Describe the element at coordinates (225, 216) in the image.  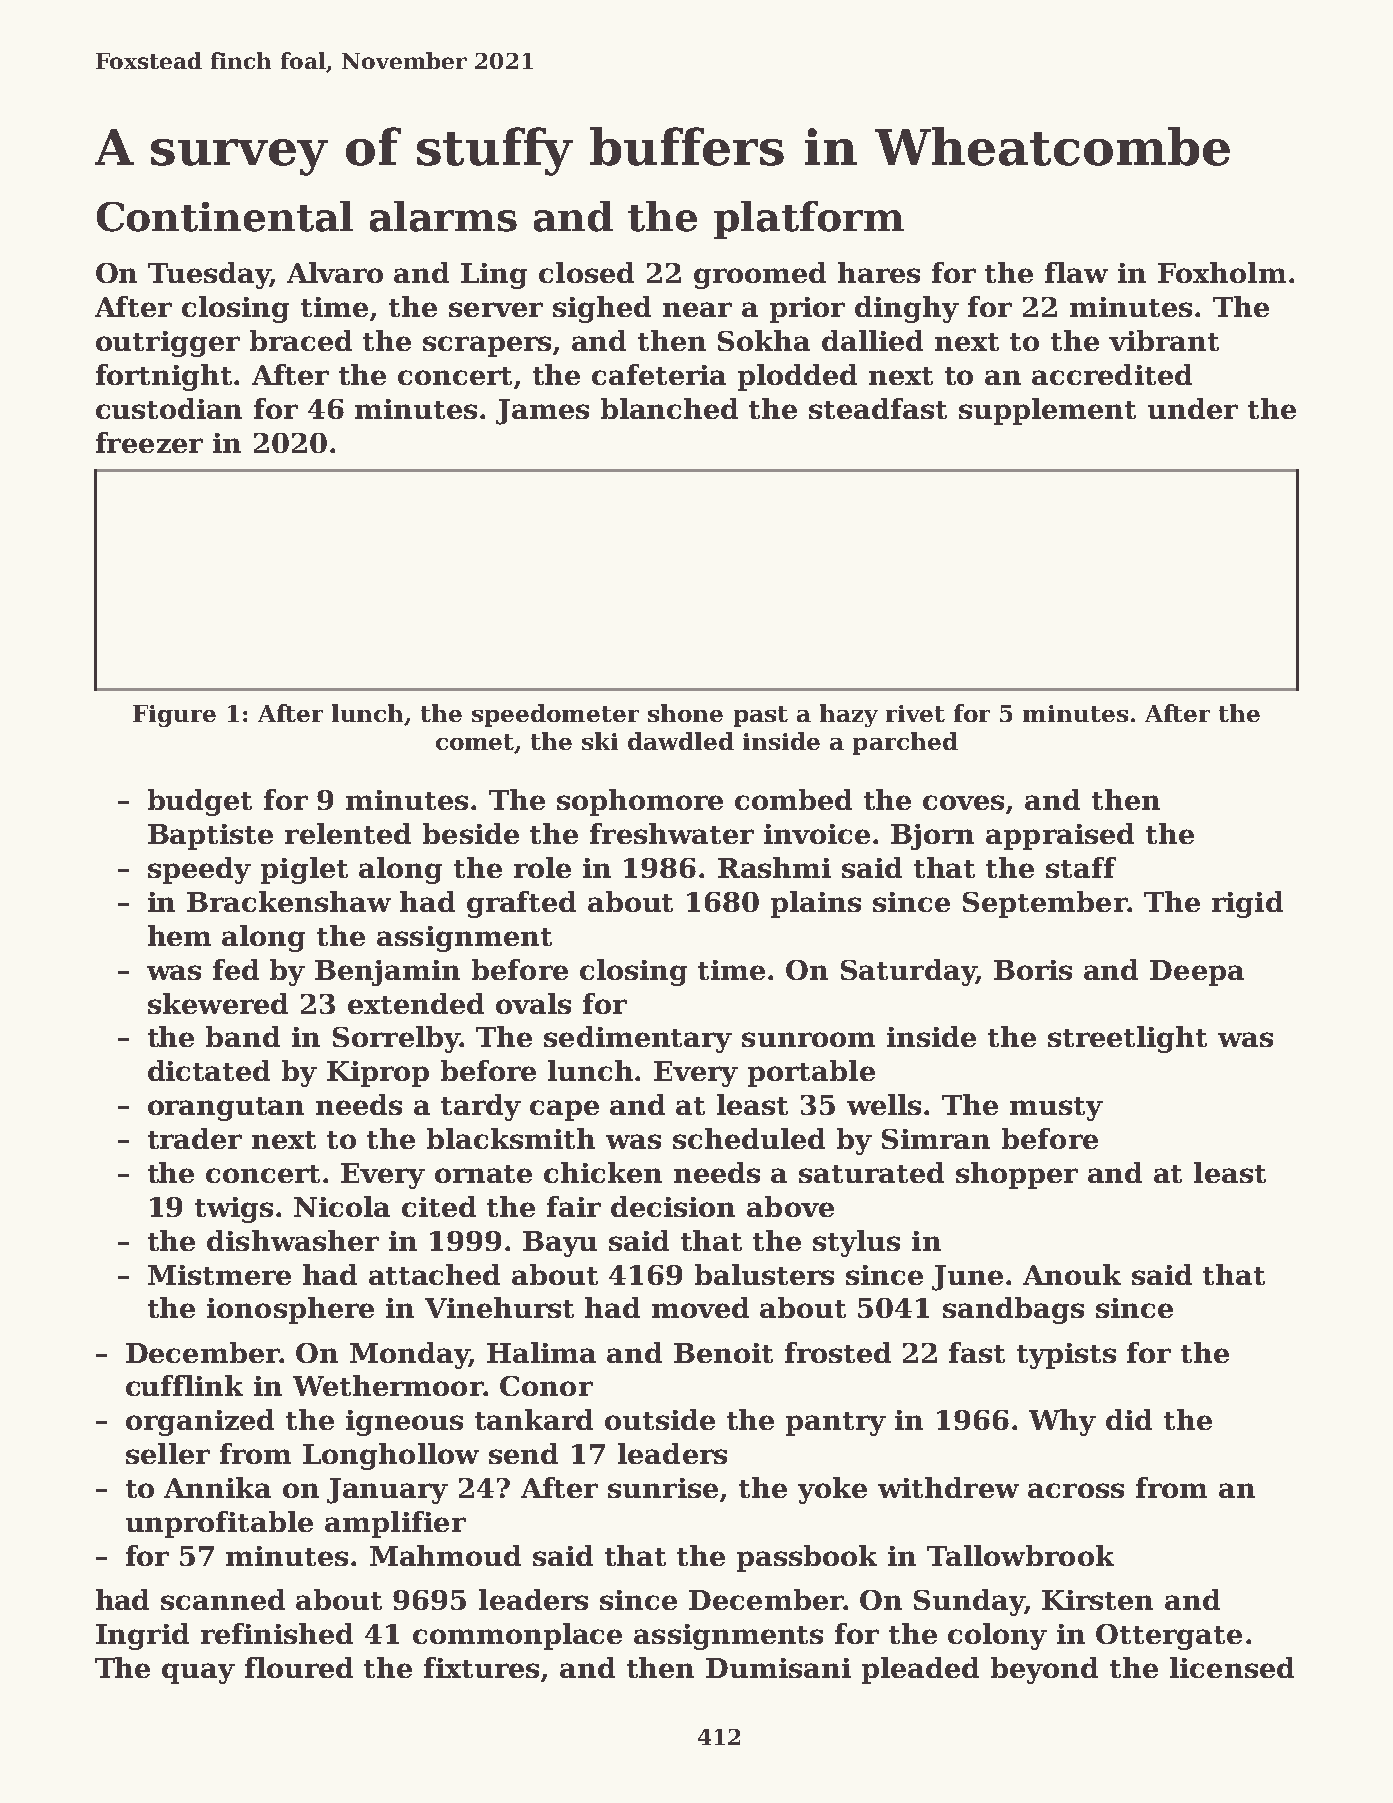
I see `Continental` at that location.
